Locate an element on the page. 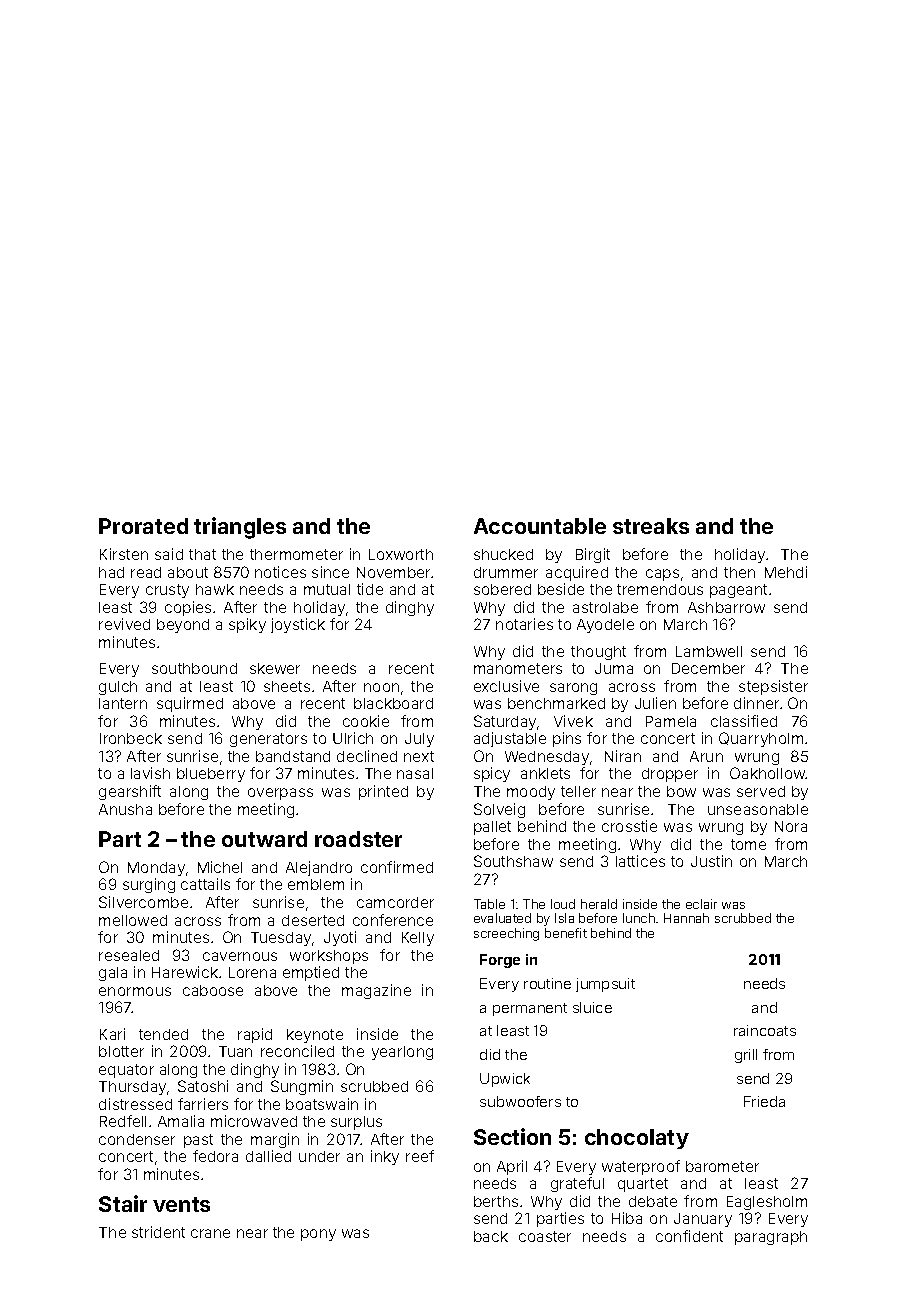 The image size is (908, 1316). cattails is located at coordinates (205, 884).
